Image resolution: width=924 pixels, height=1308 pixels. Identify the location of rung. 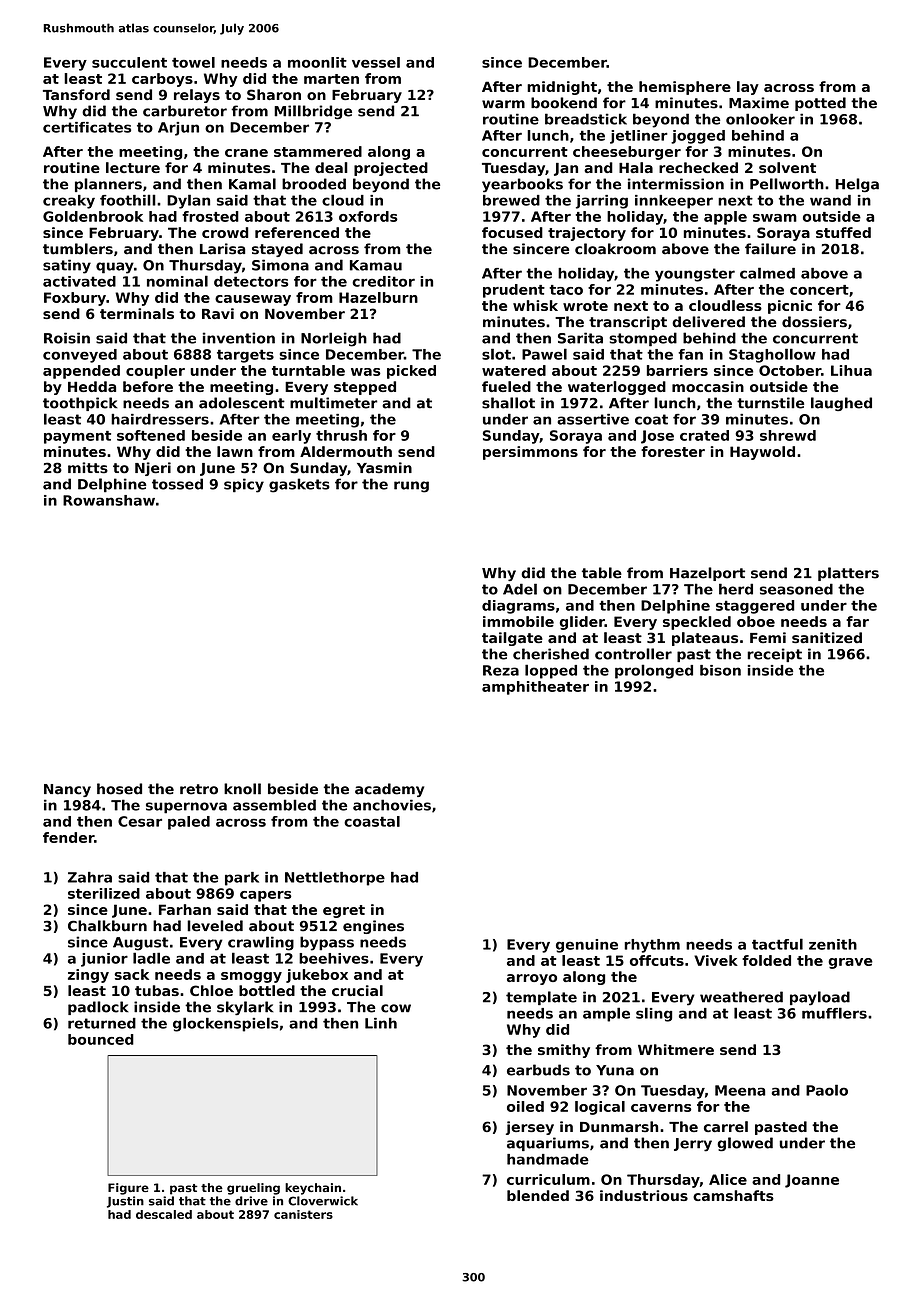
(411, 487).
